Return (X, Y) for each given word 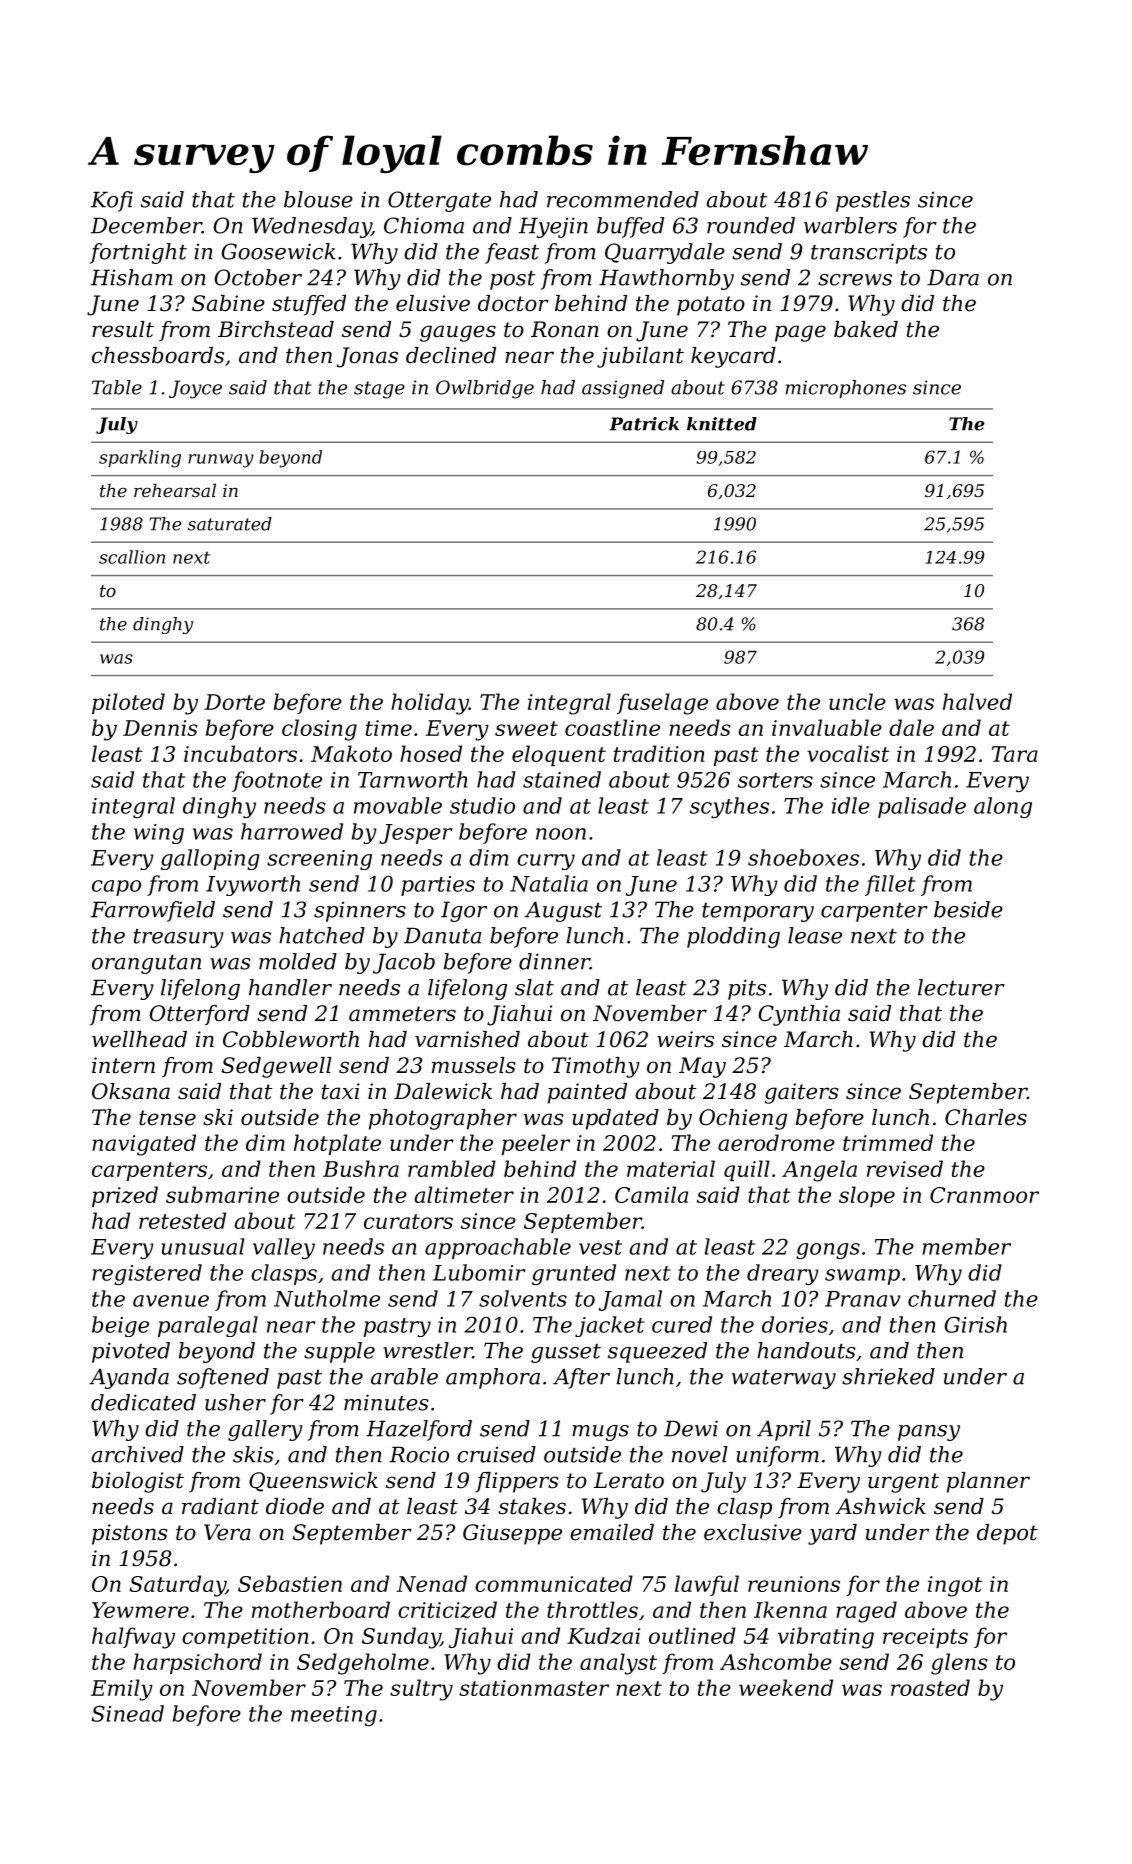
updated (615, 1119)
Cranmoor (984, 1195)
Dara (953, 277)
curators (408, 1221)
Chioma (424, 225)
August (563, 911)
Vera (227, 1532)
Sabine (228, 303)
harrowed (292, 831)
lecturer (961, 987)
